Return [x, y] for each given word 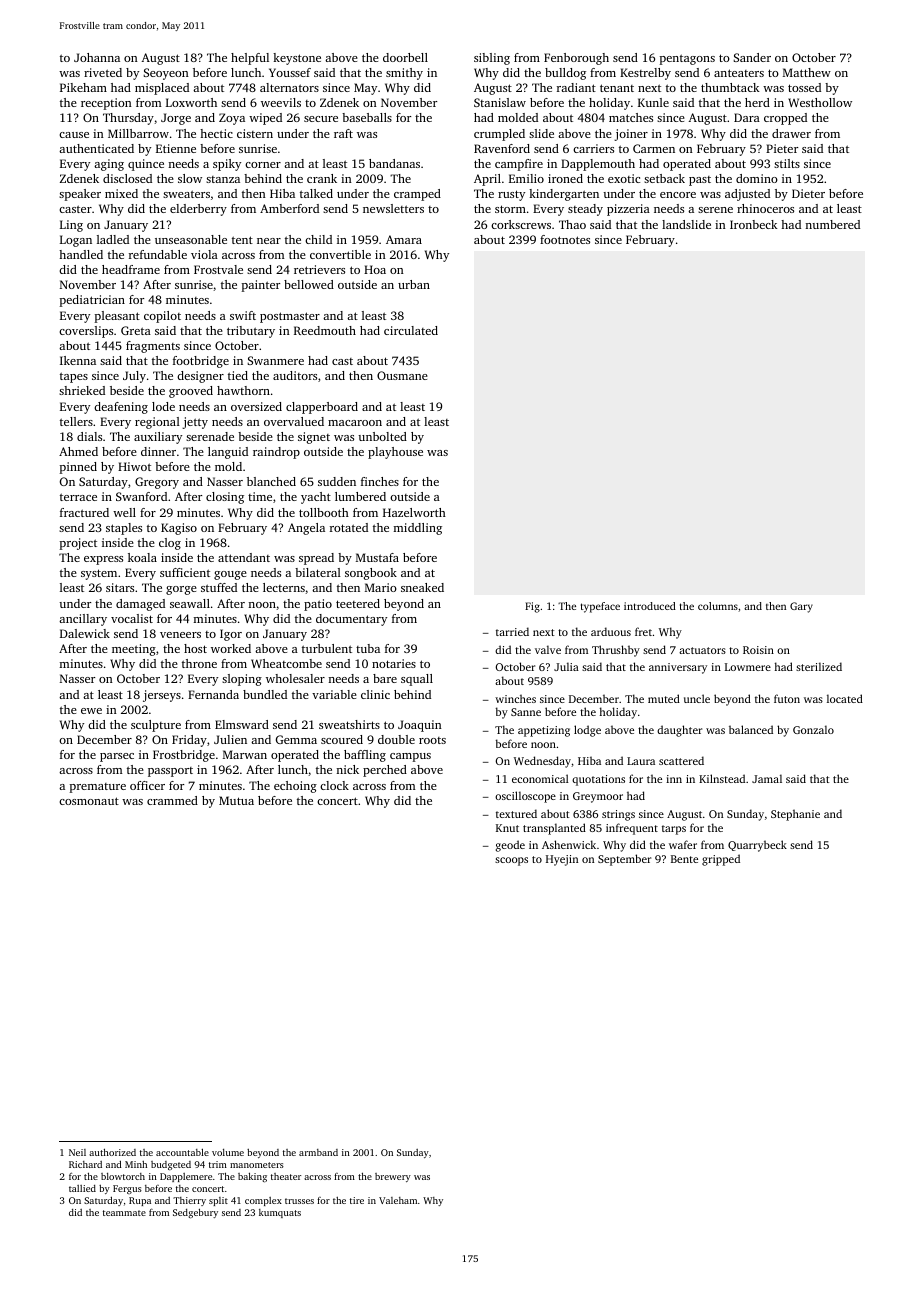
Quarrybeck [757, 846]
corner [263, 165]
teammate [124, 1213]
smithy [404, 74]
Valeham [398, 1200]
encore [678, 195]
